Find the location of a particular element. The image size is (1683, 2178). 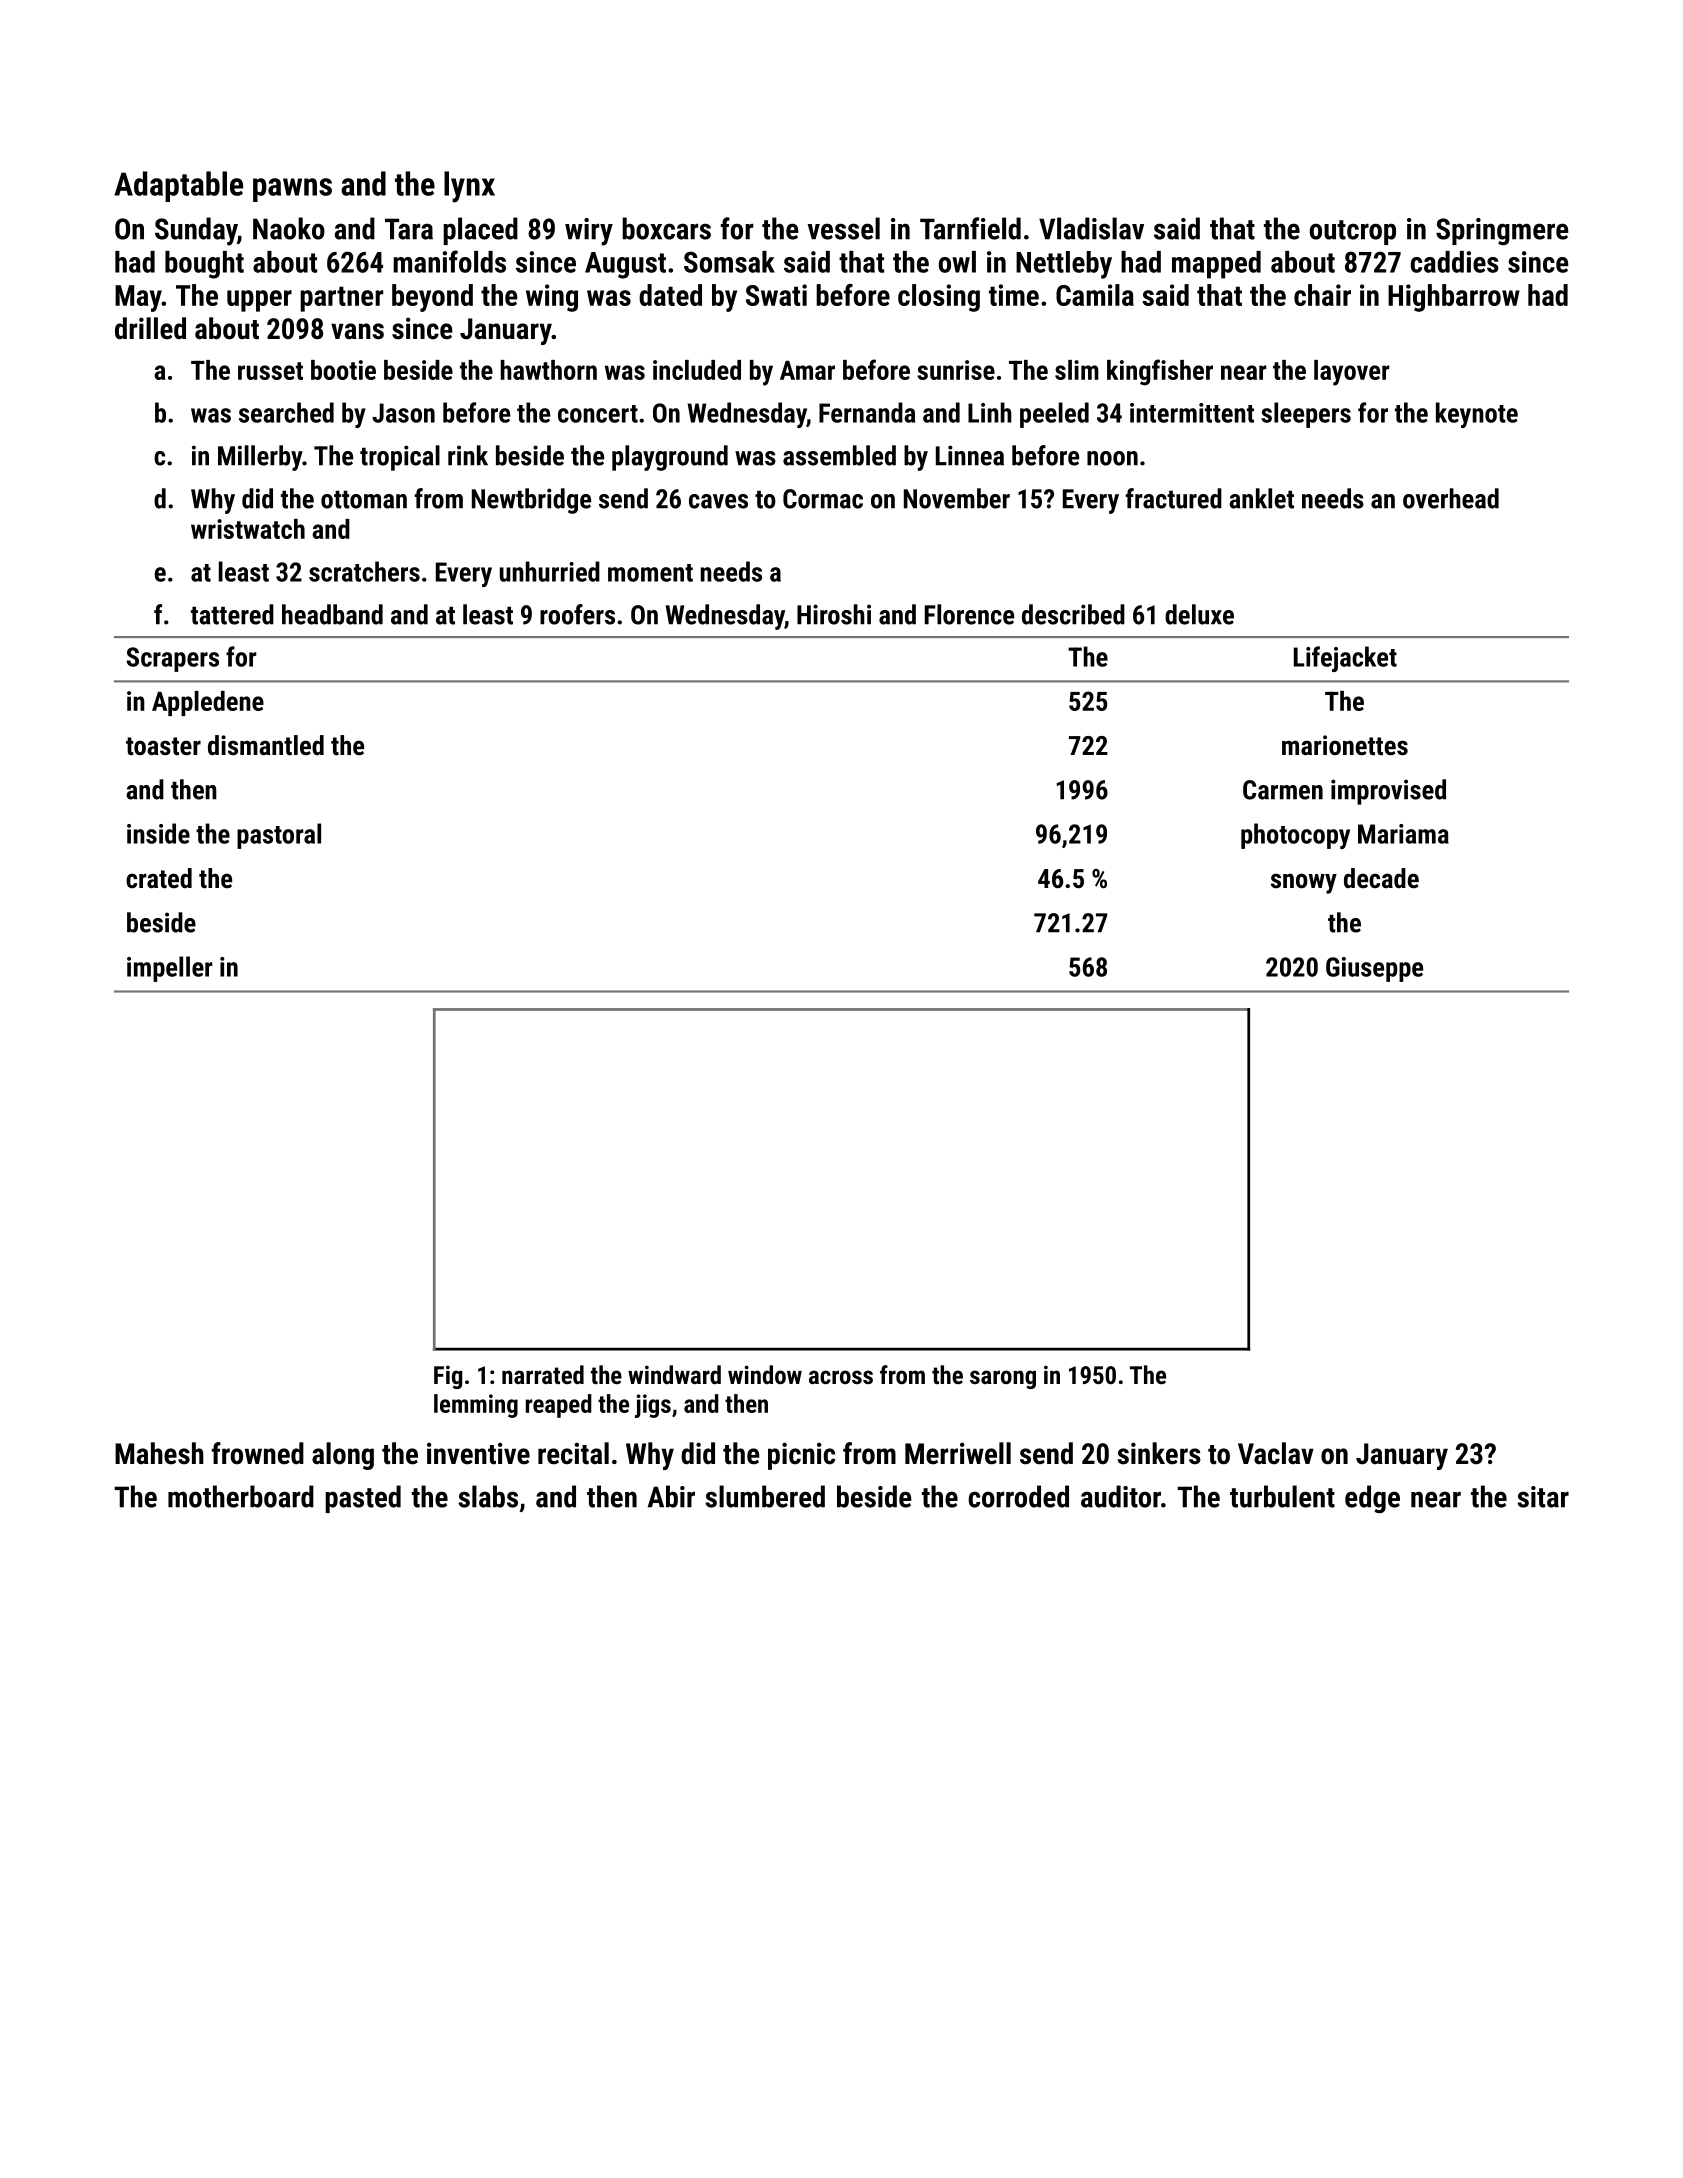

snowy is located at coordinates (1304, 883).
